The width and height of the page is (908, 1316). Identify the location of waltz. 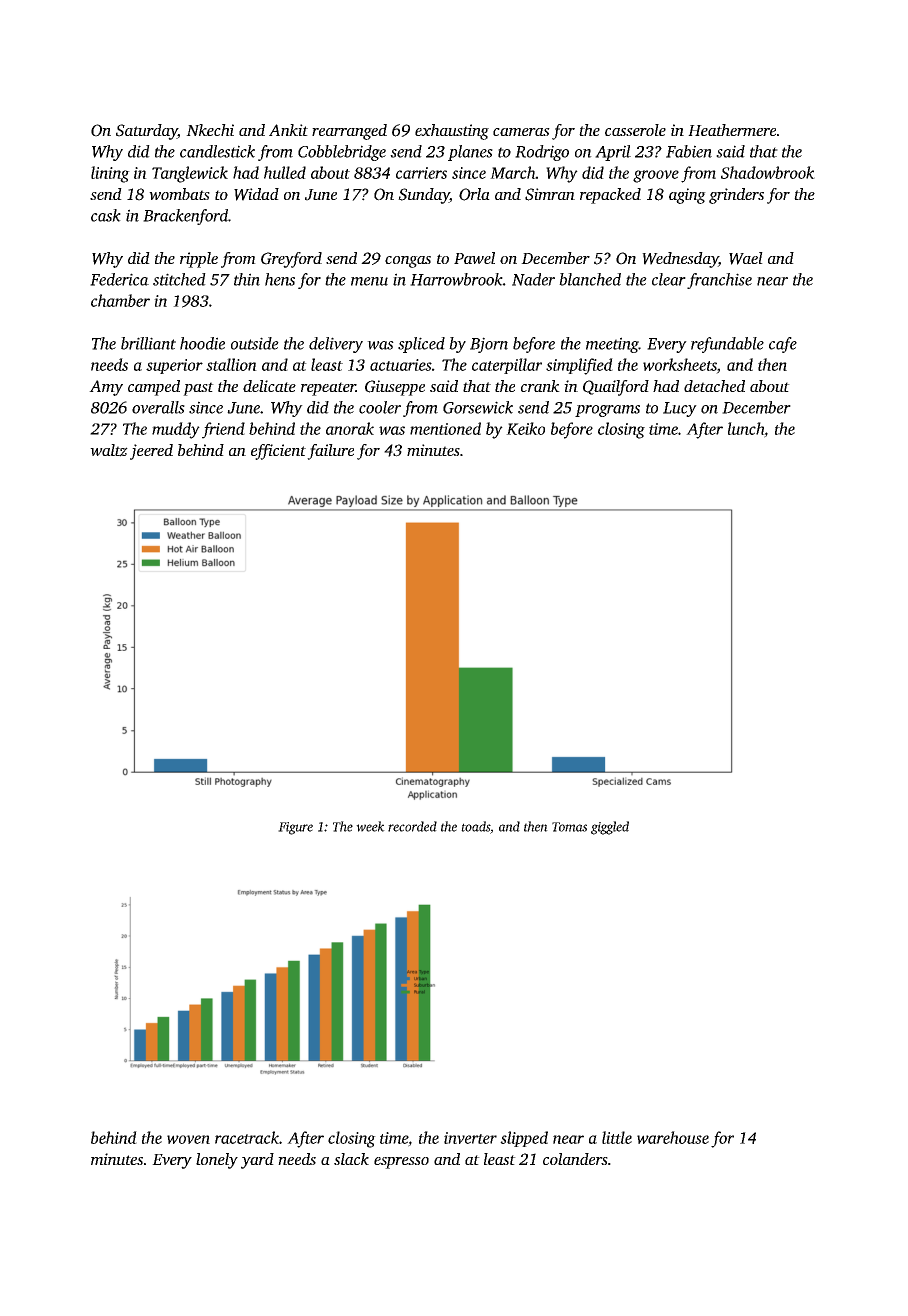
(109, 450).
